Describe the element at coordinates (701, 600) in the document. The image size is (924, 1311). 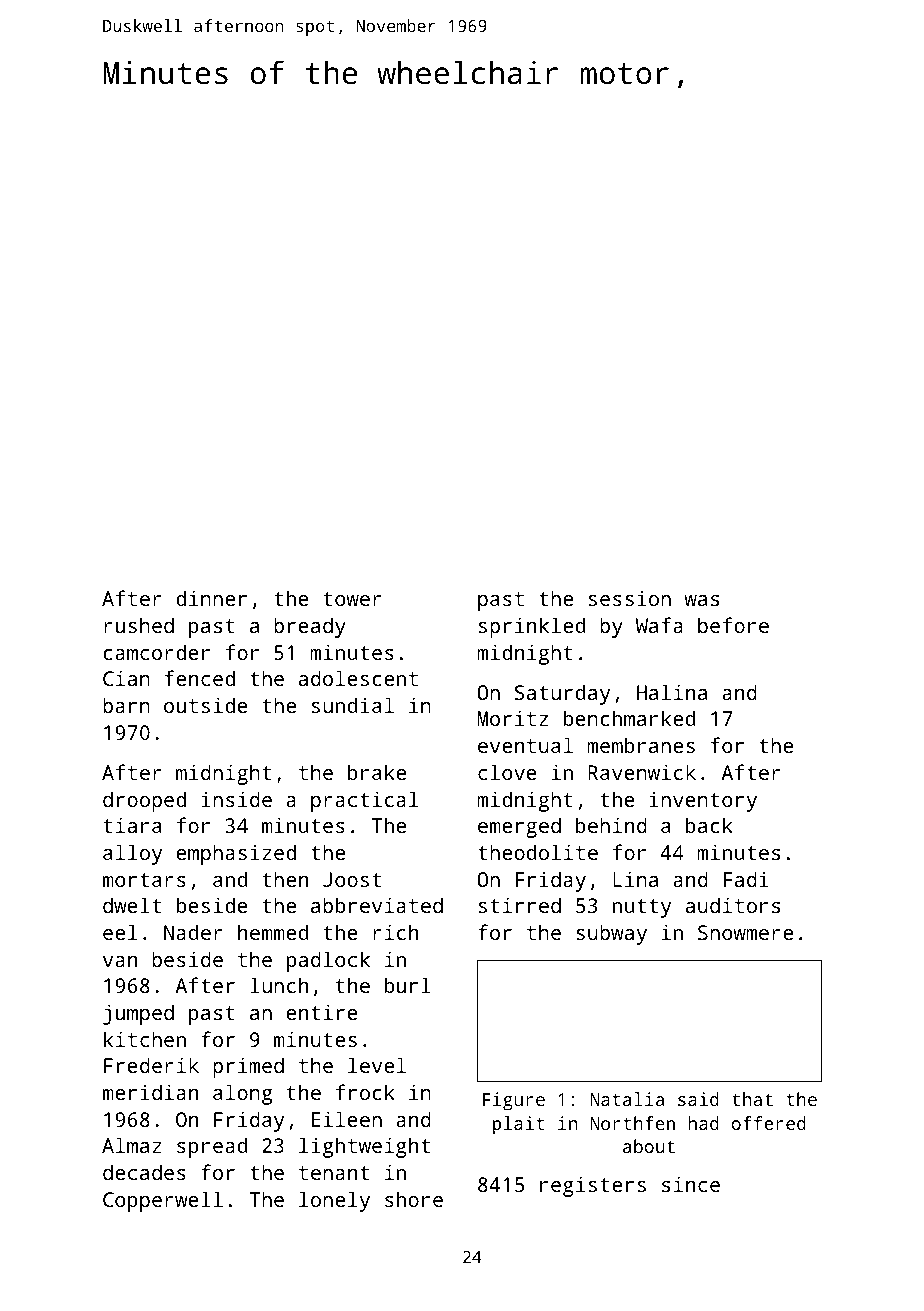
I see `was` at that location.
